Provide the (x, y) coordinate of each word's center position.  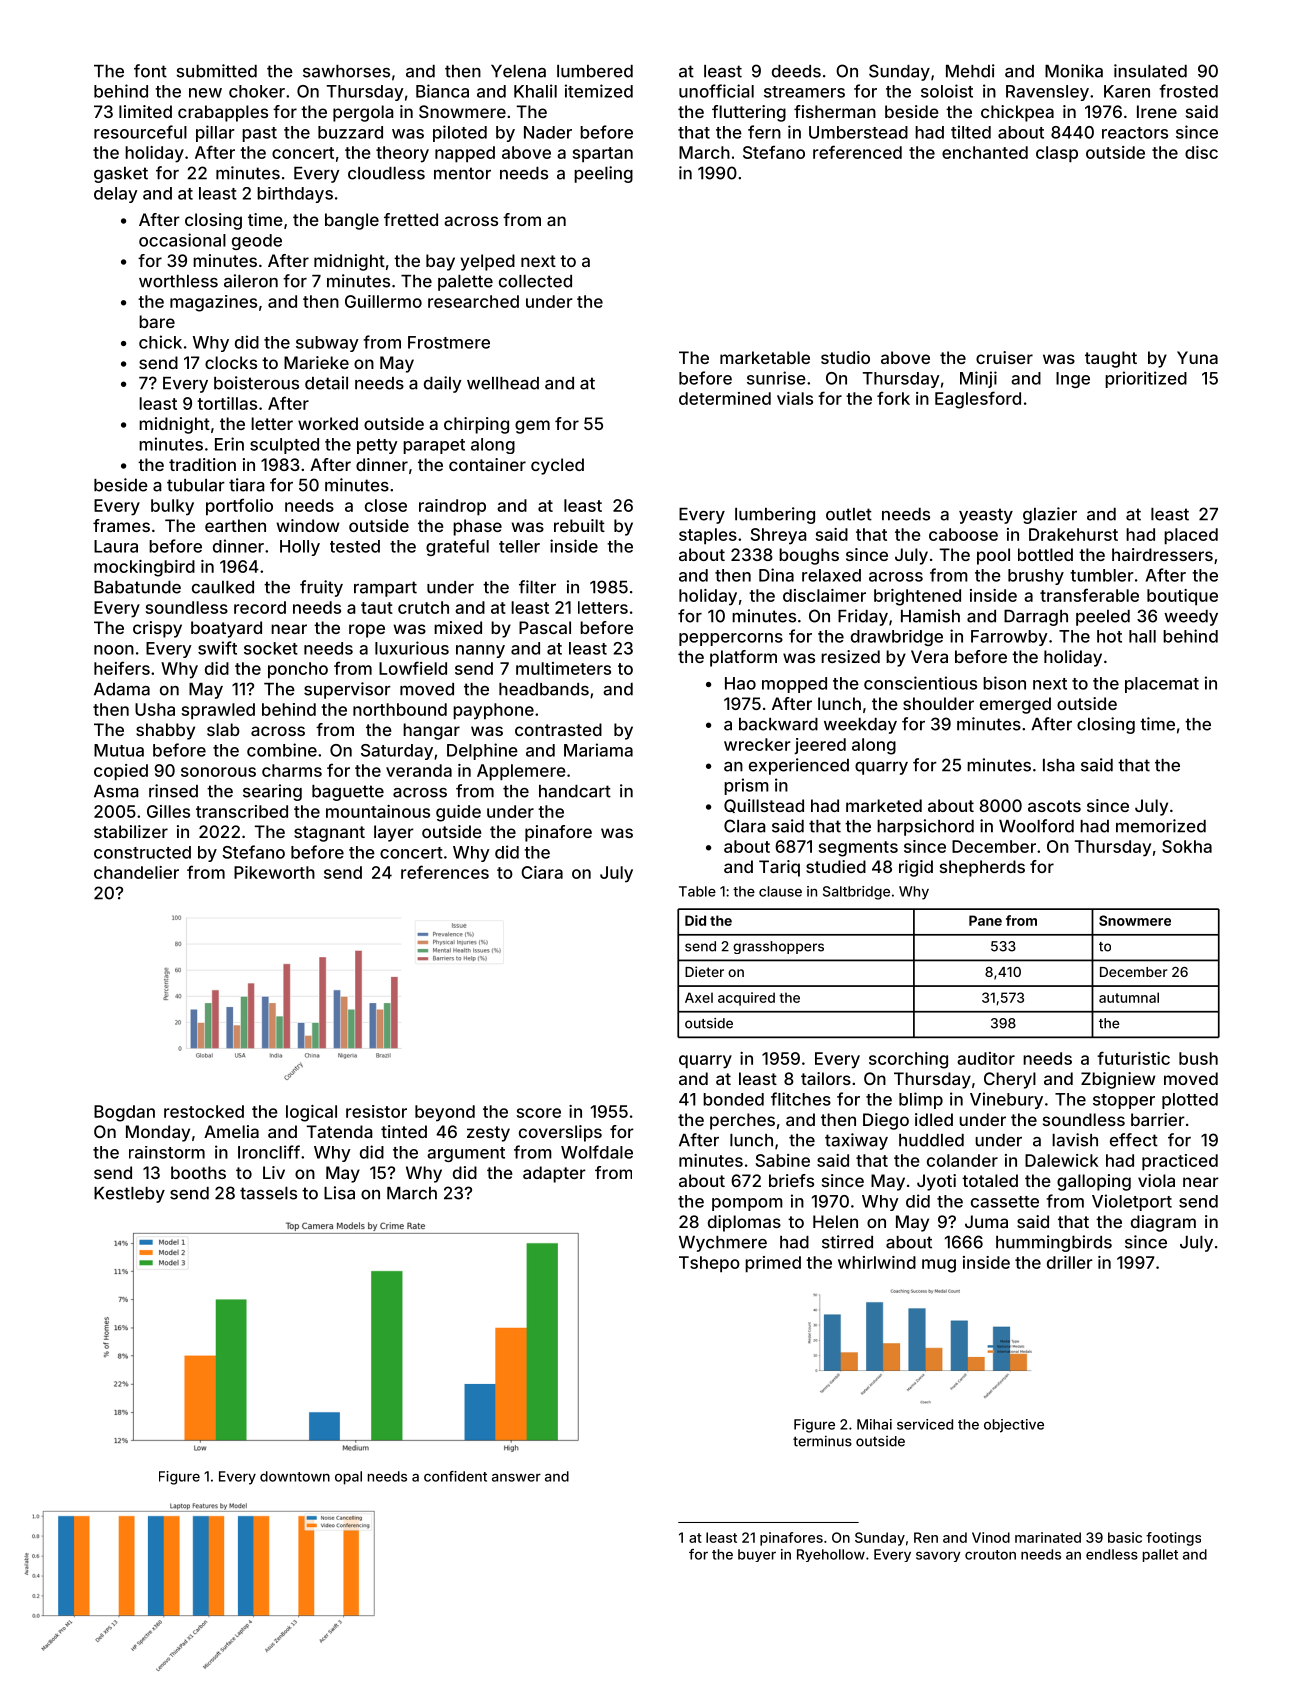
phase (477, 527)
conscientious (920, 683)
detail (326, 383)
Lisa (339, 1193)
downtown (295, 1476)
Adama (122, 689)
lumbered (595, 71)
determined (725, 398)
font (150, 71)
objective (1014, 1426)
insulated (1150, 71)
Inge (1073, 380)
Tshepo (709, 1264)
